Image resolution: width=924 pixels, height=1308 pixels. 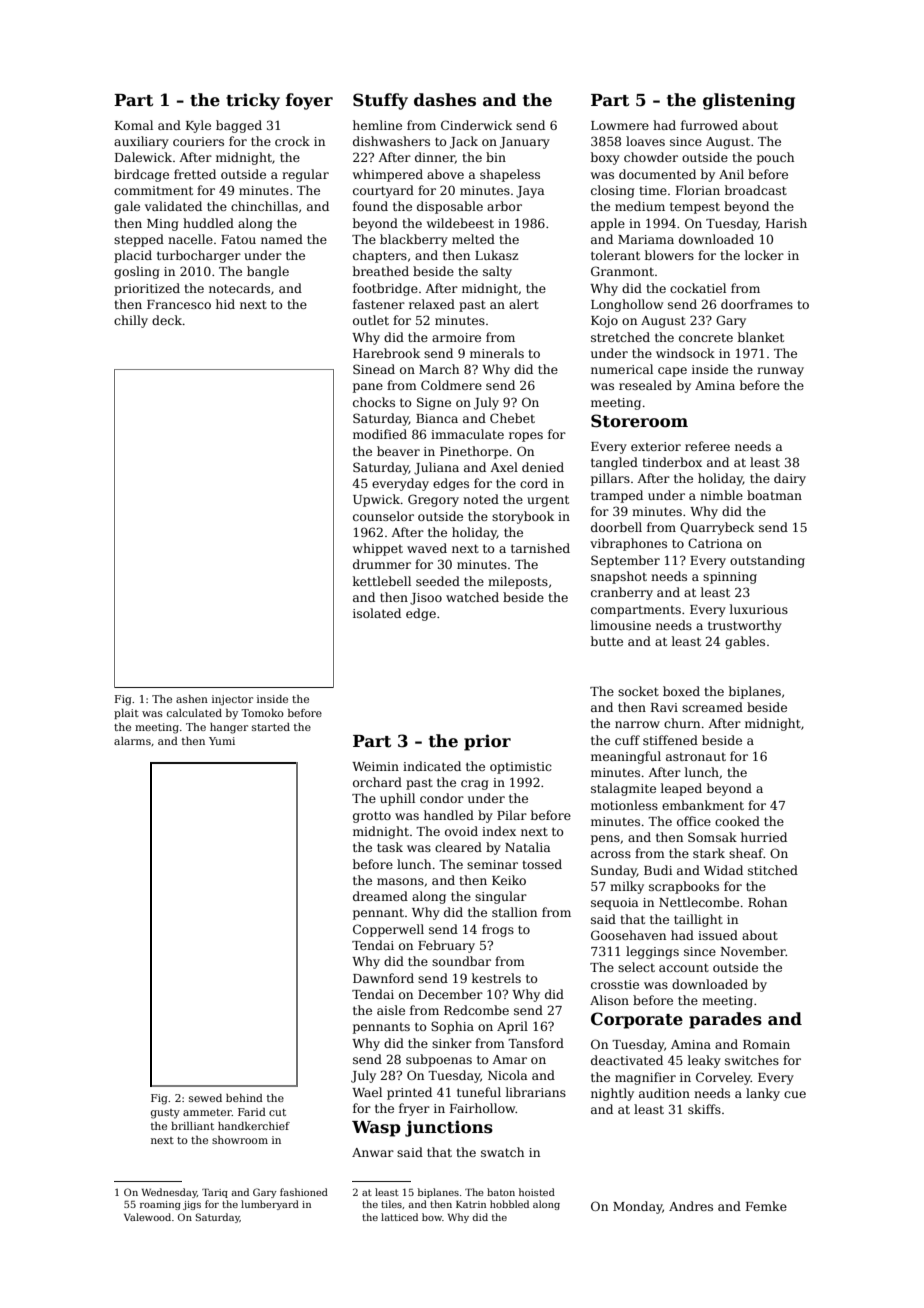 I want to click on Rohan, so click(x=767, y=902).
